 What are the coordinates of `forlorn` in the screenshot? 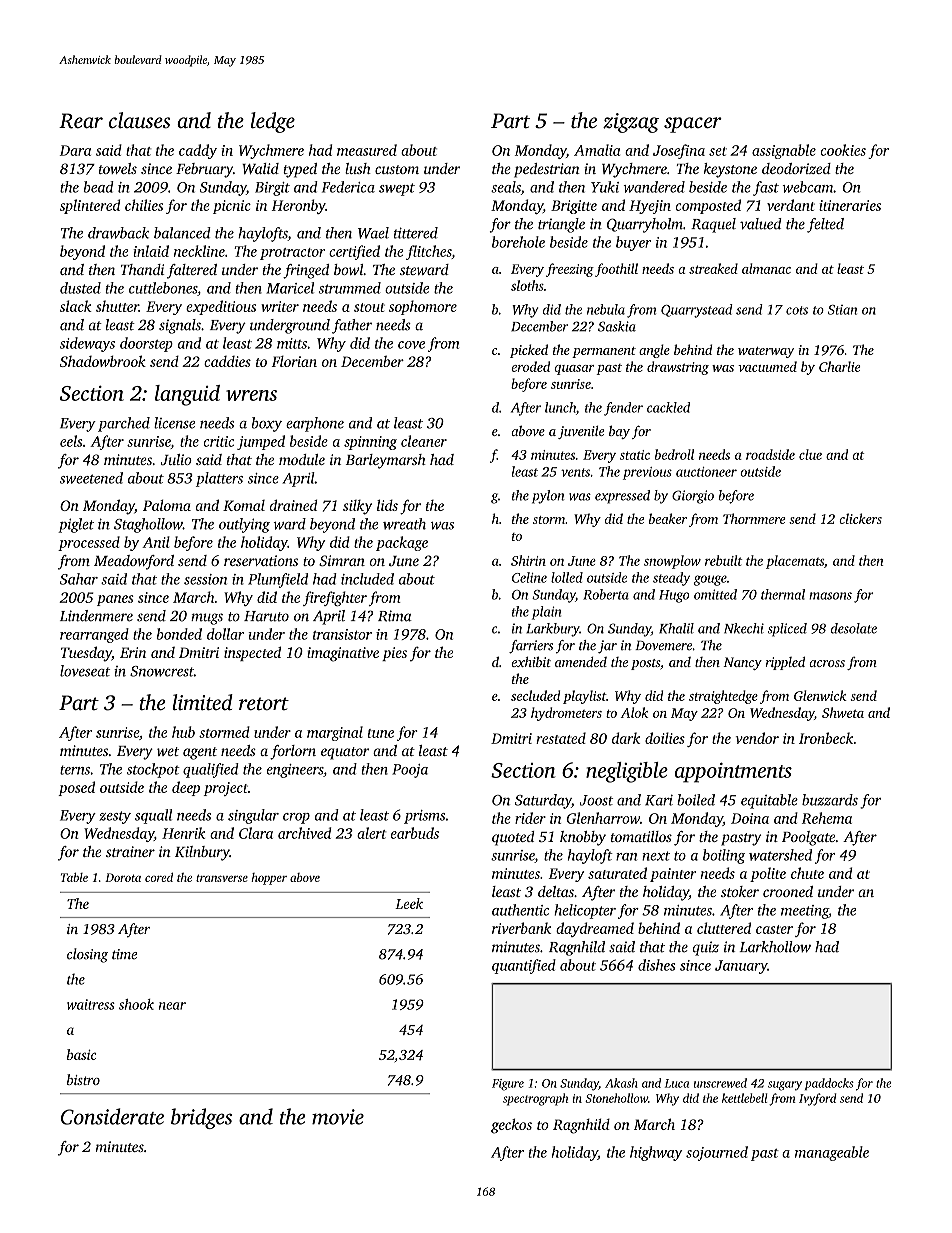 It's located at (293, 752).
